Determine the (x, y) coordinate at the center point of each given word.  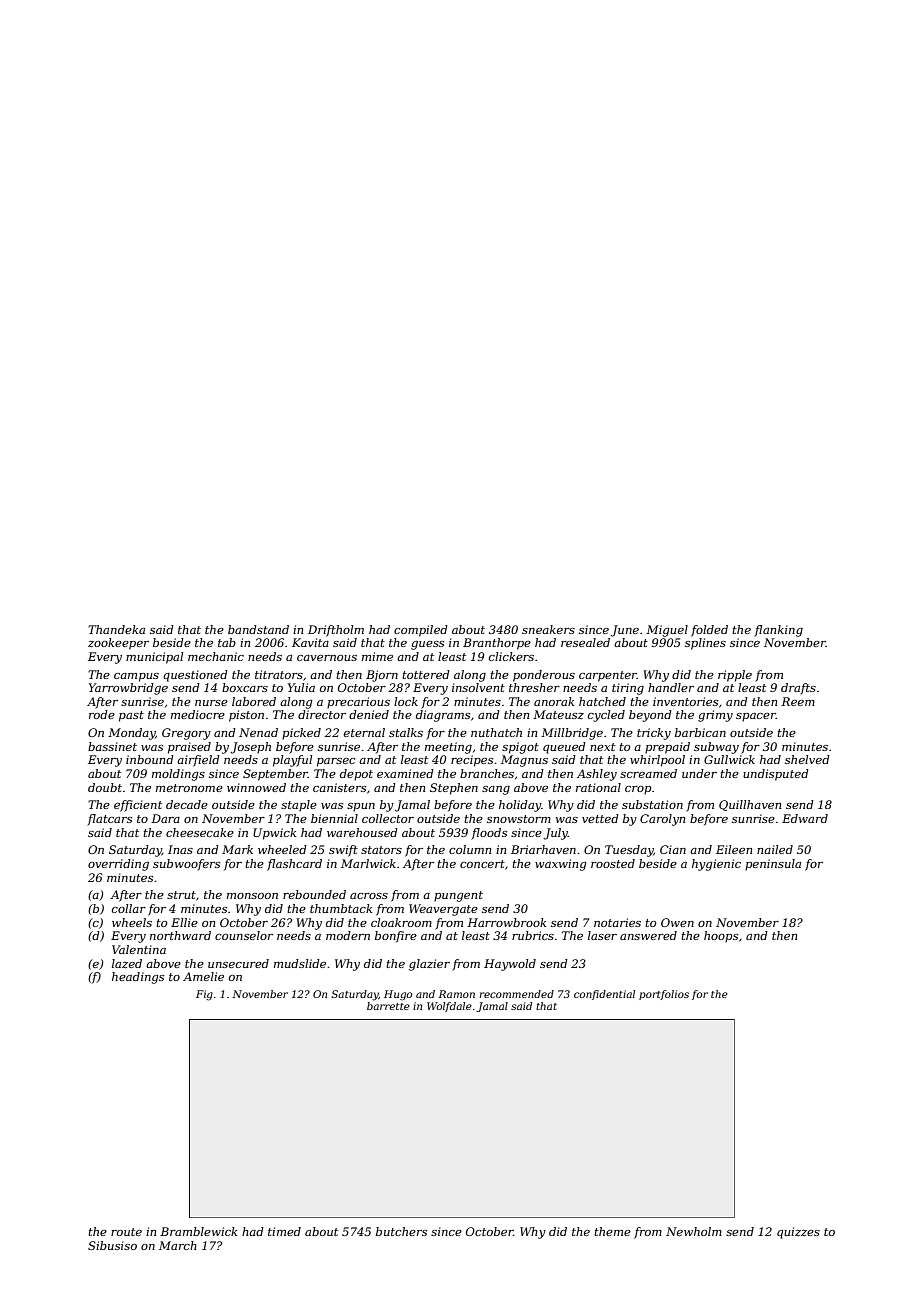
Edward (805, 818)
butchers (401, 1231)
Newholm (694, 1231)
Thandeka (116, 629)
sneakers (548, 629)
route (126, 1232)
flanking (778, 631)
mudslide (300, 963)
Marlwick (368, 863)
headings (138, 978)
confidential (604, 995)
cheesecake (200, 832)
